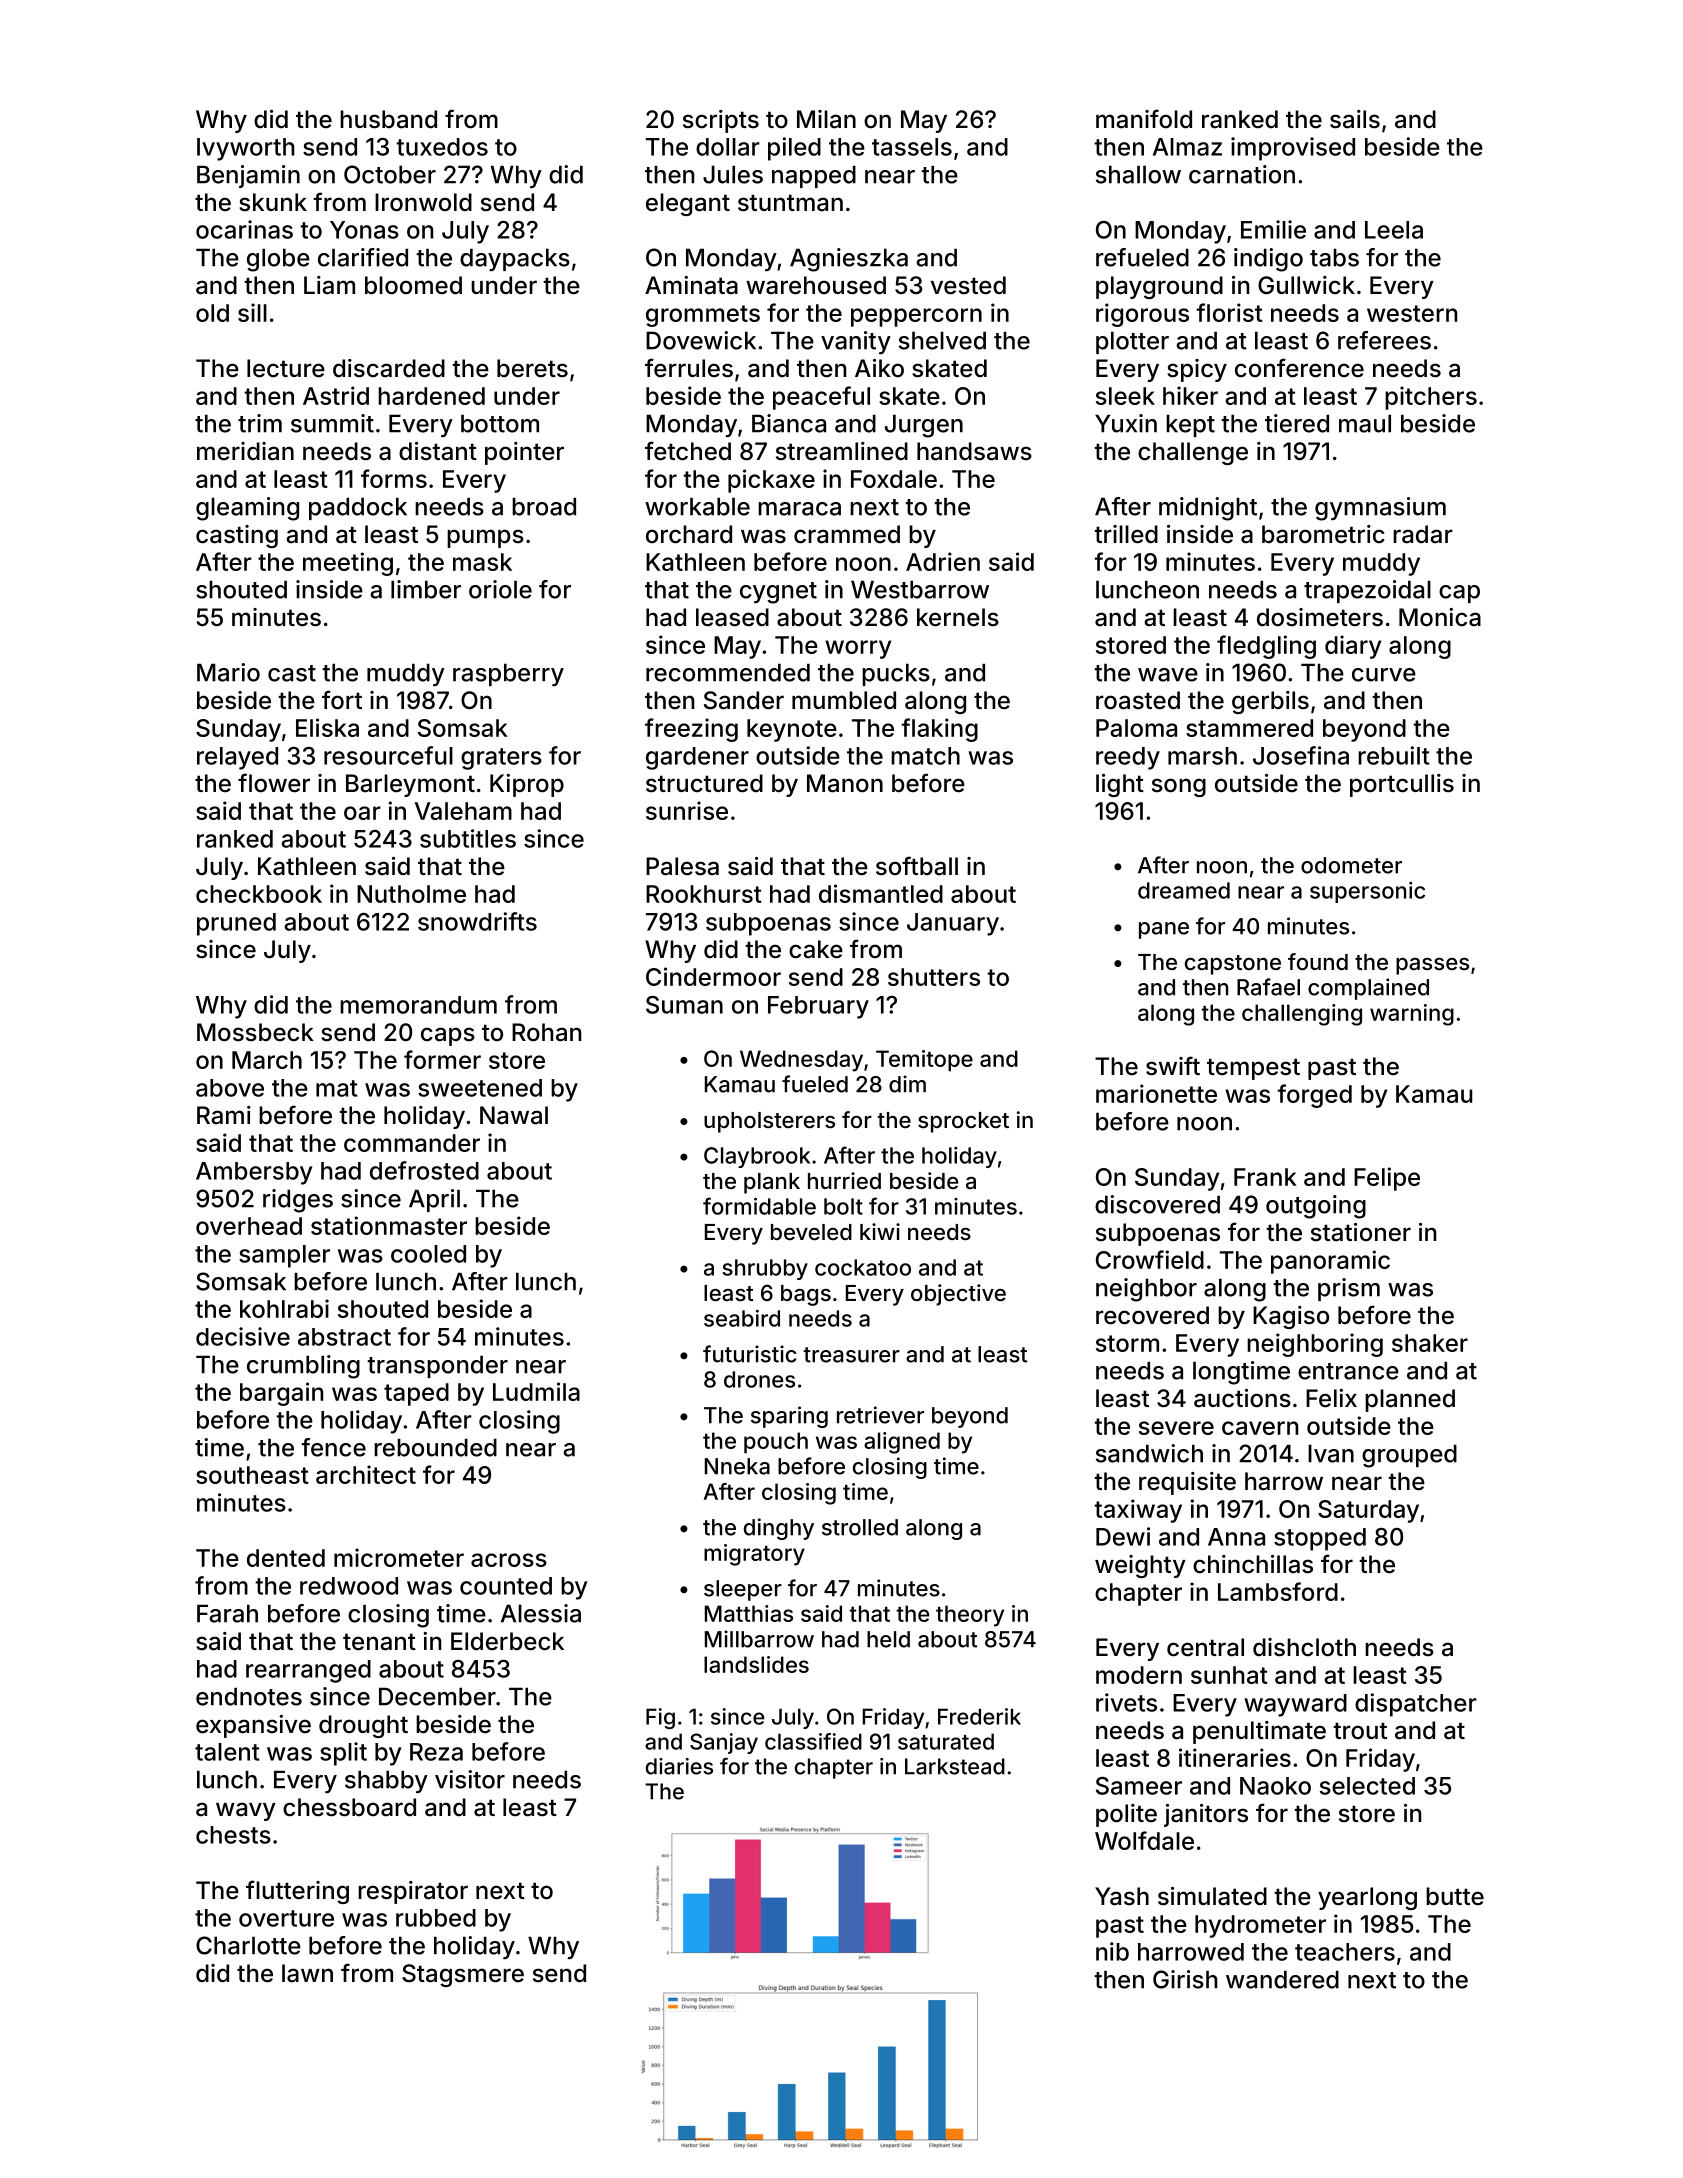  What do you see at coordinates (1235, 1757) in the image?
I see `itineraries` at bounding box center [1235, 1757].
